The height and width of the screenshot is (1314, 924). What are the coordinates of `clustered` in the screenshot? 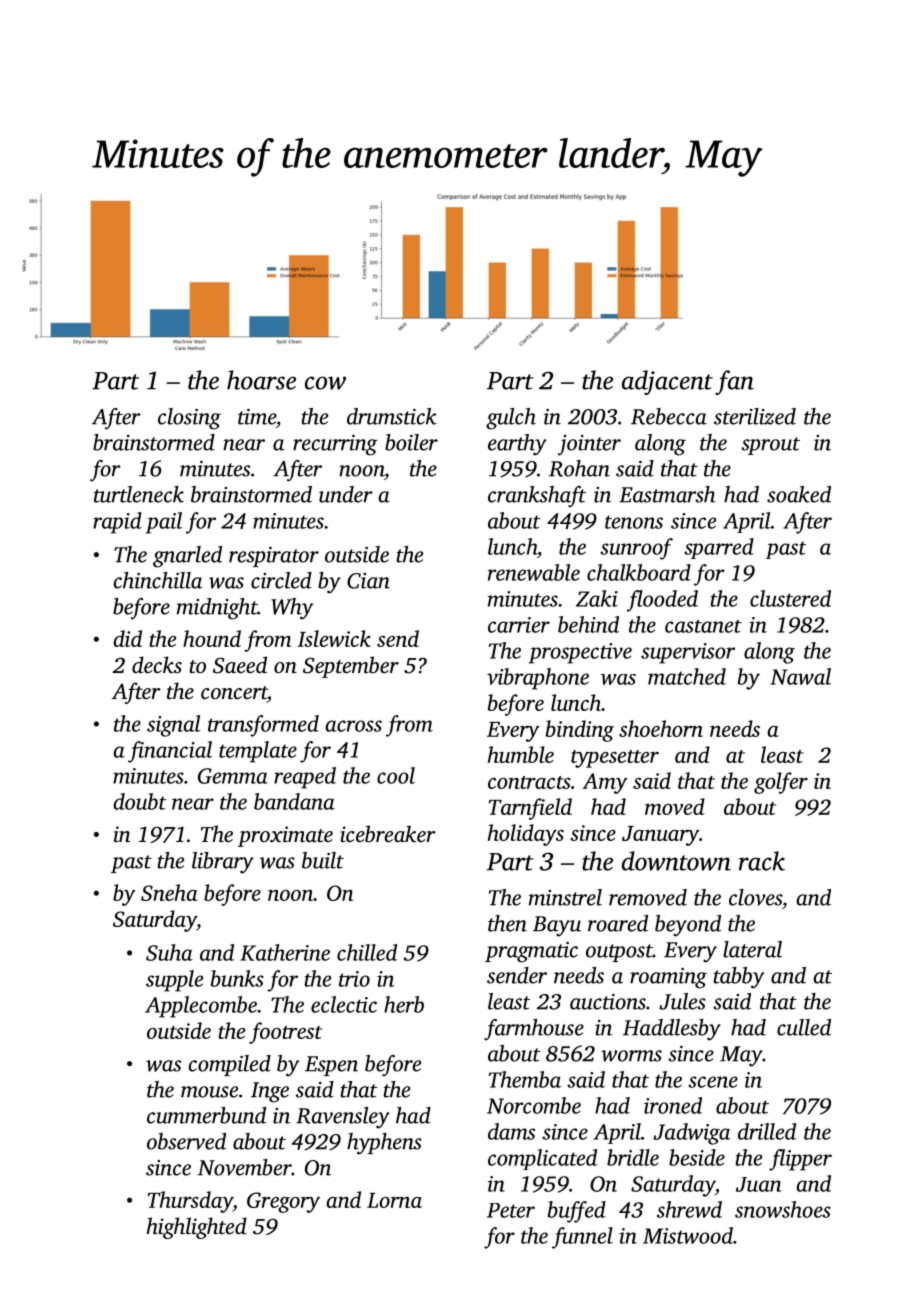 It's located at (790, 598).
